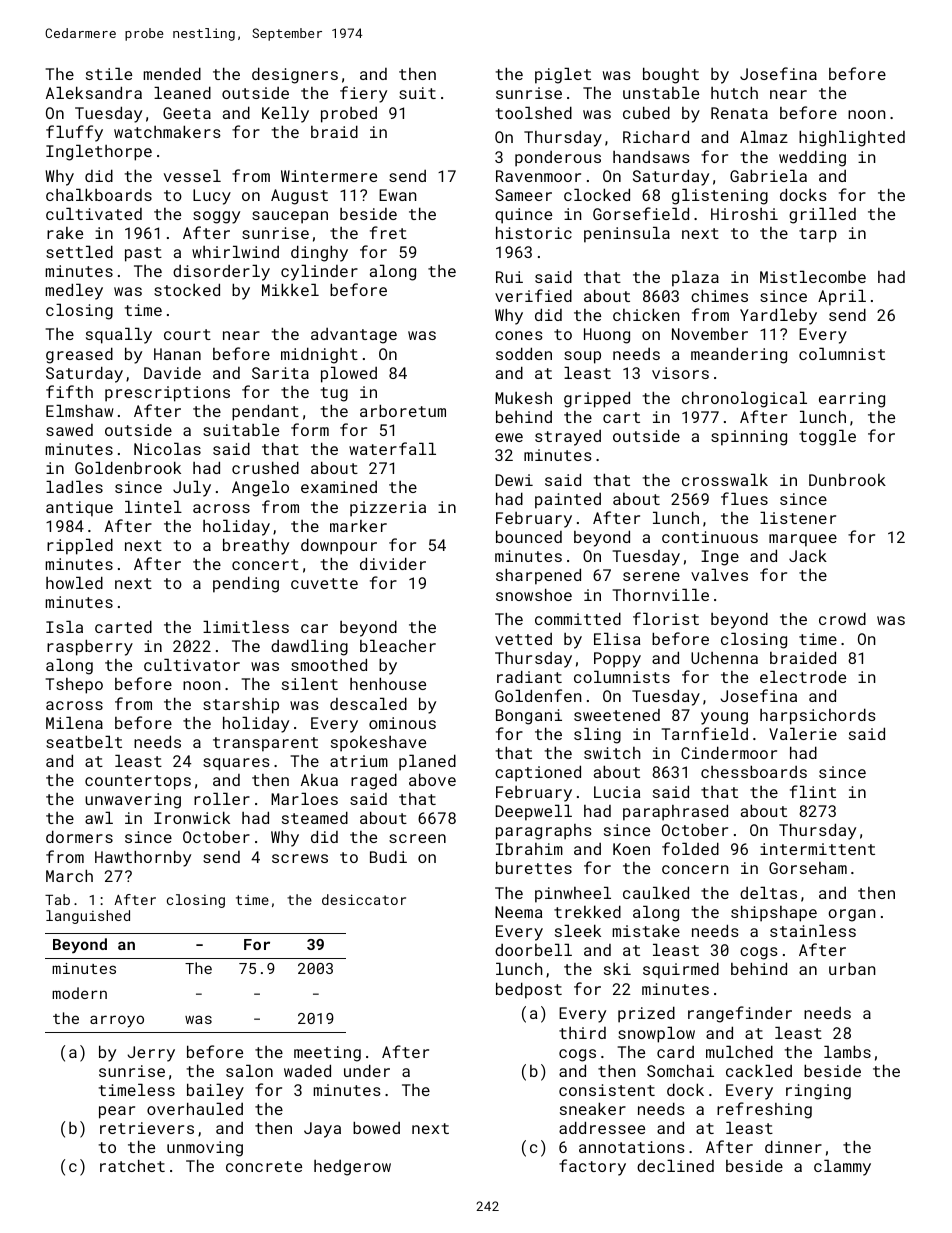 The width and height of the screenshot is (952, 1233). What do you see at coordinates (352, 1168) in the screenshot?
I see `hedgerow` at bounding box center [352, 1168].
